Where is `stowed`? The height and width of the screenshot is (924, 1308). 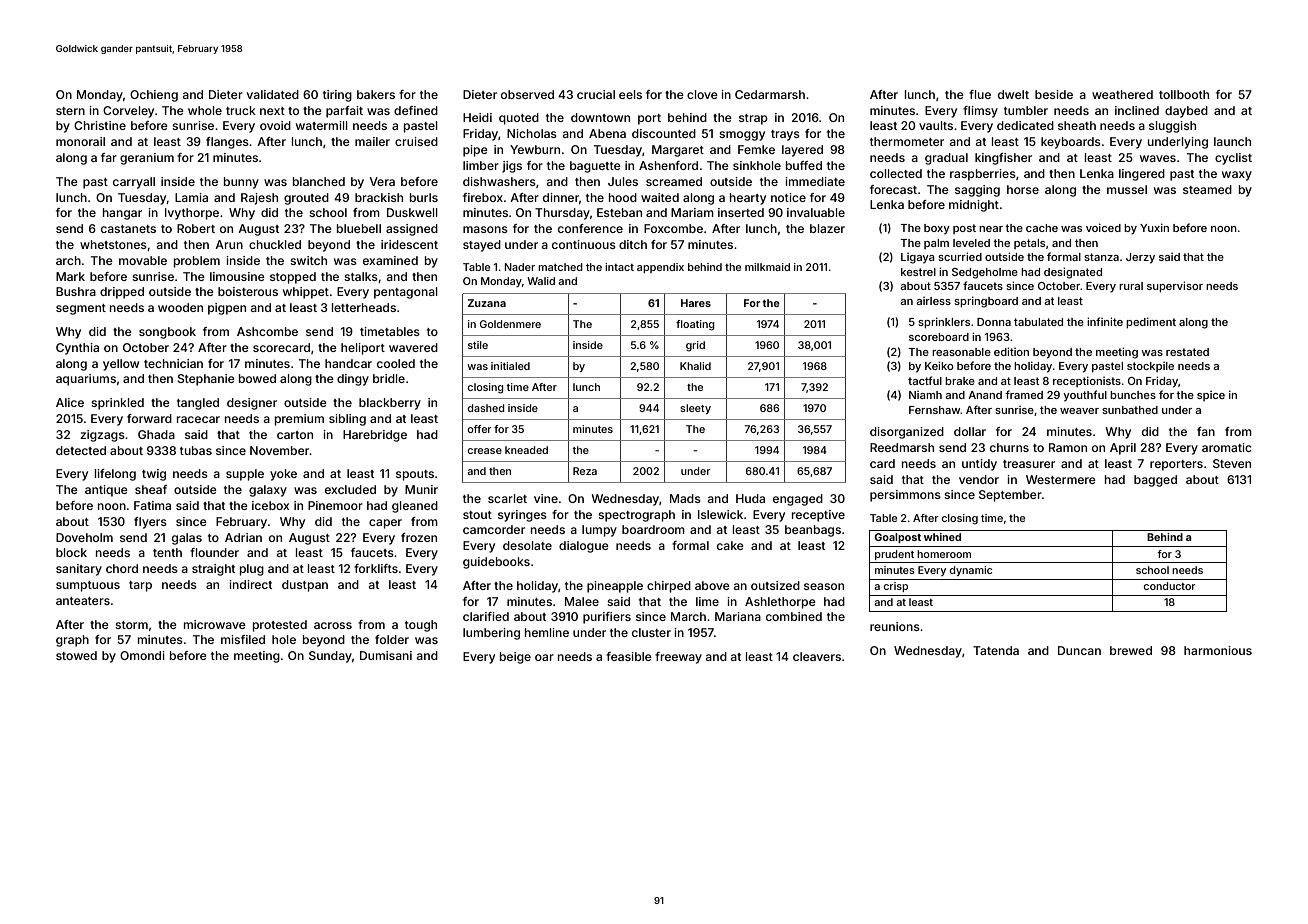 stowed is located at coordinates (76, 655).
